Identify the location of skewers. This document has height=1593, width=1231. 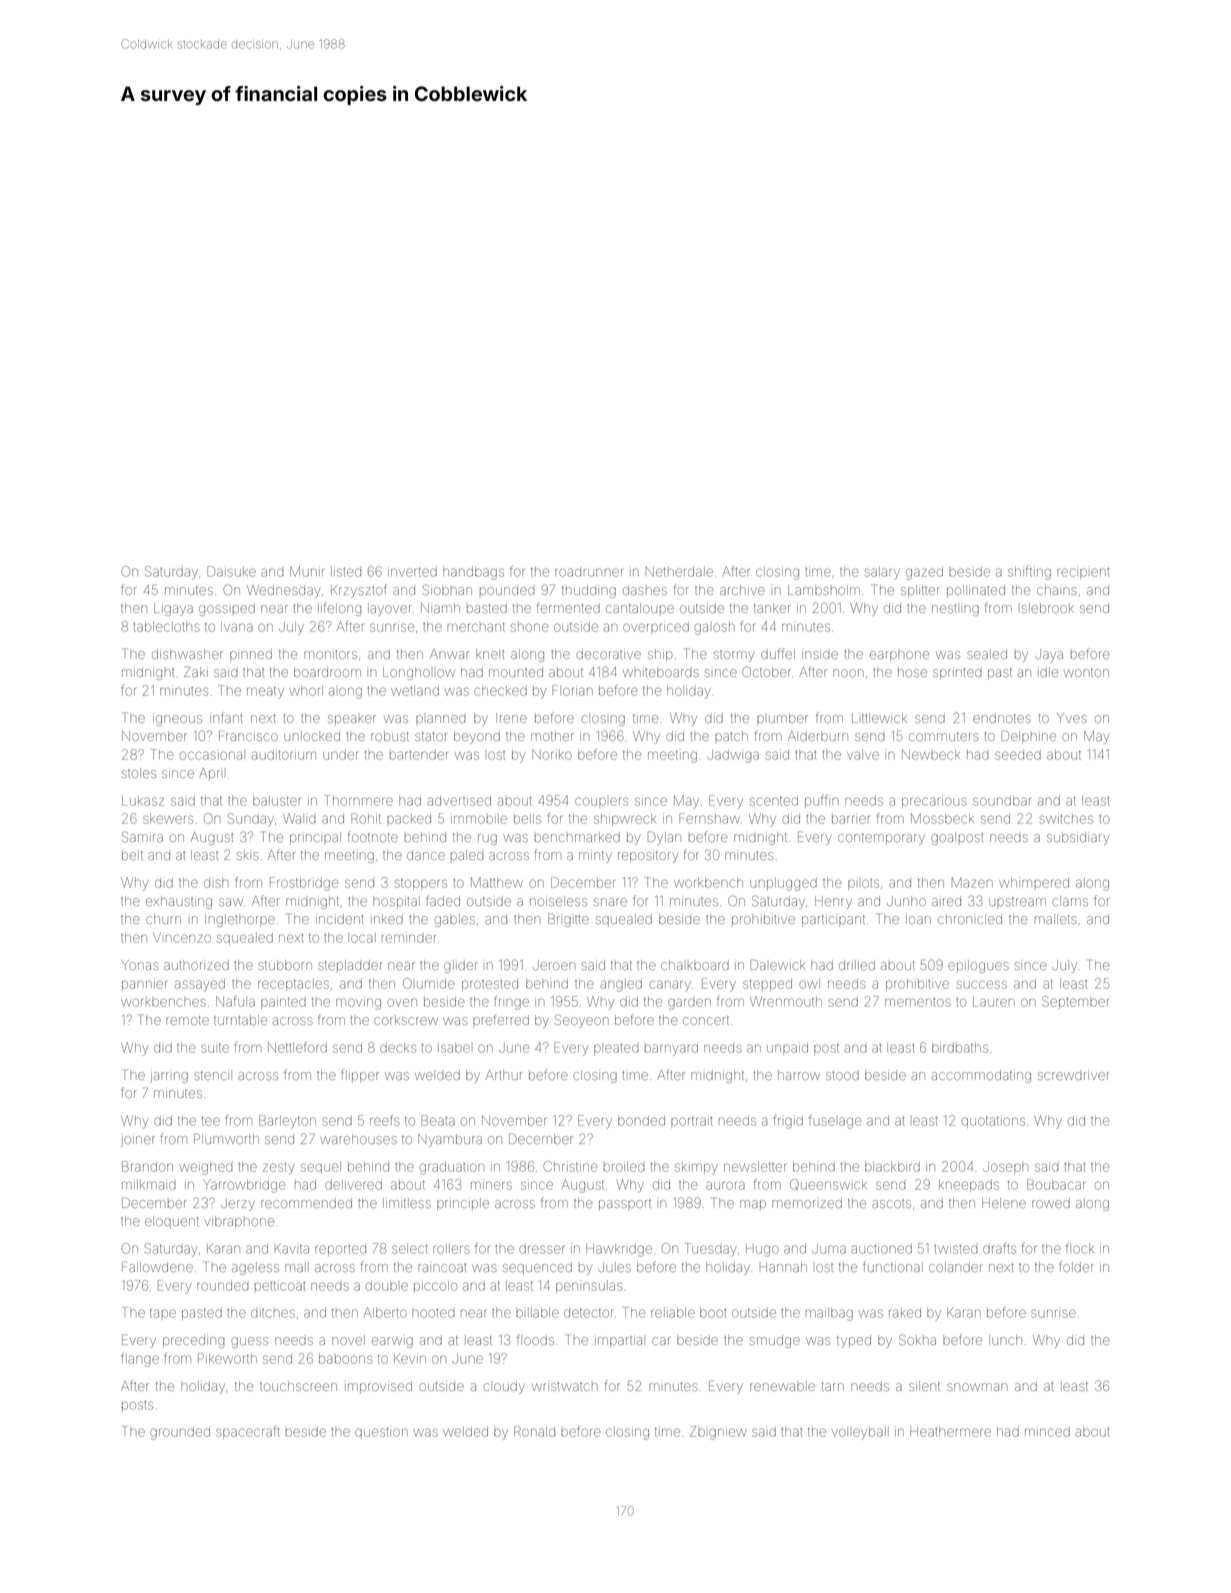
(168, 819).
